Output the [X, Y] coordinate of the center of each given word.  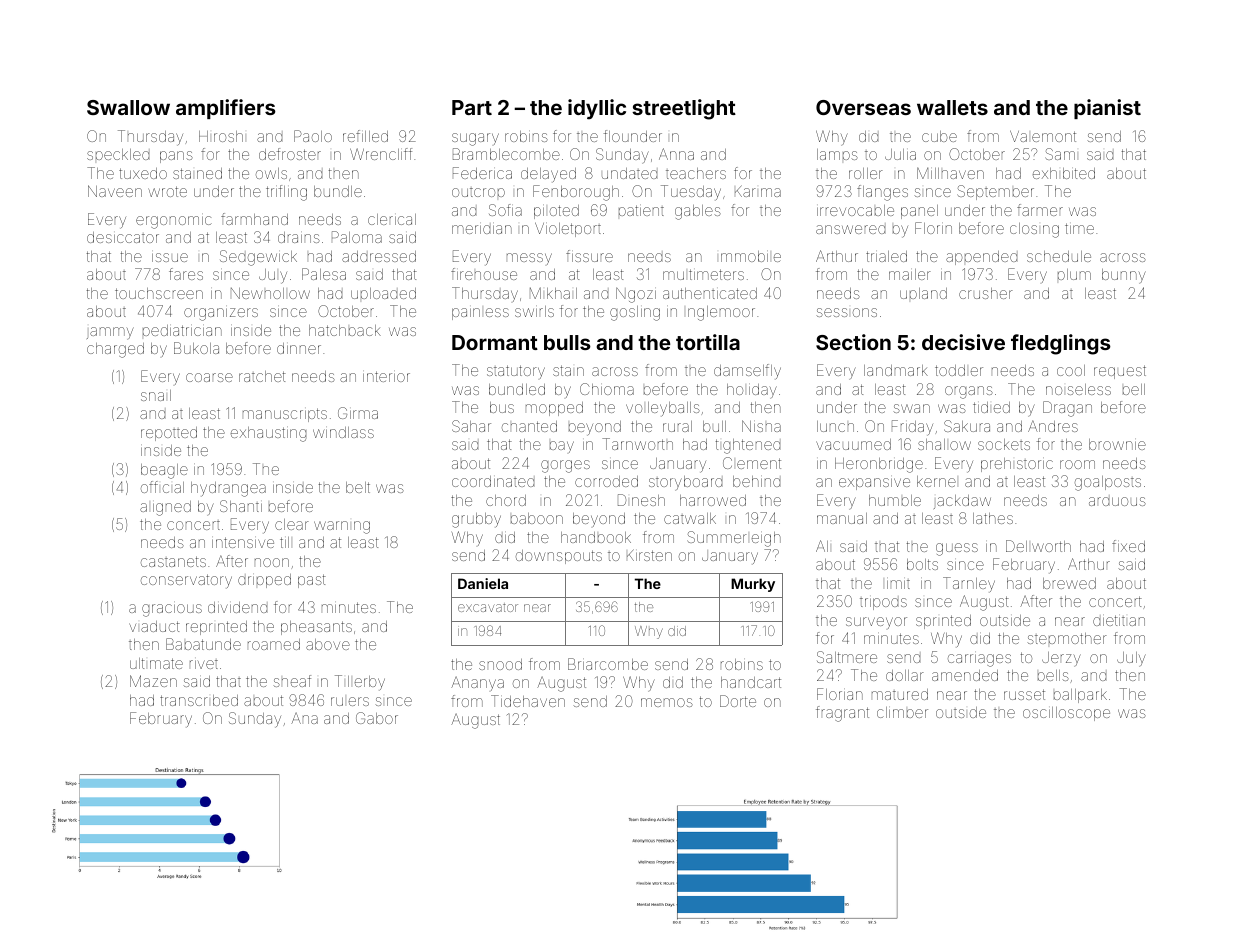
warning [342, 527]
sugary [475, 139]
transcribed [199, 700]
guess [957, 549]
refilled [365, 136]
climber [902, 712]
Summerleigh [734, 539]
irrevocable [855, 210]
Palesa [324, 274]
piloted [556, 212]
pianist [1107, 109]
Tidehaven [528, 701]
